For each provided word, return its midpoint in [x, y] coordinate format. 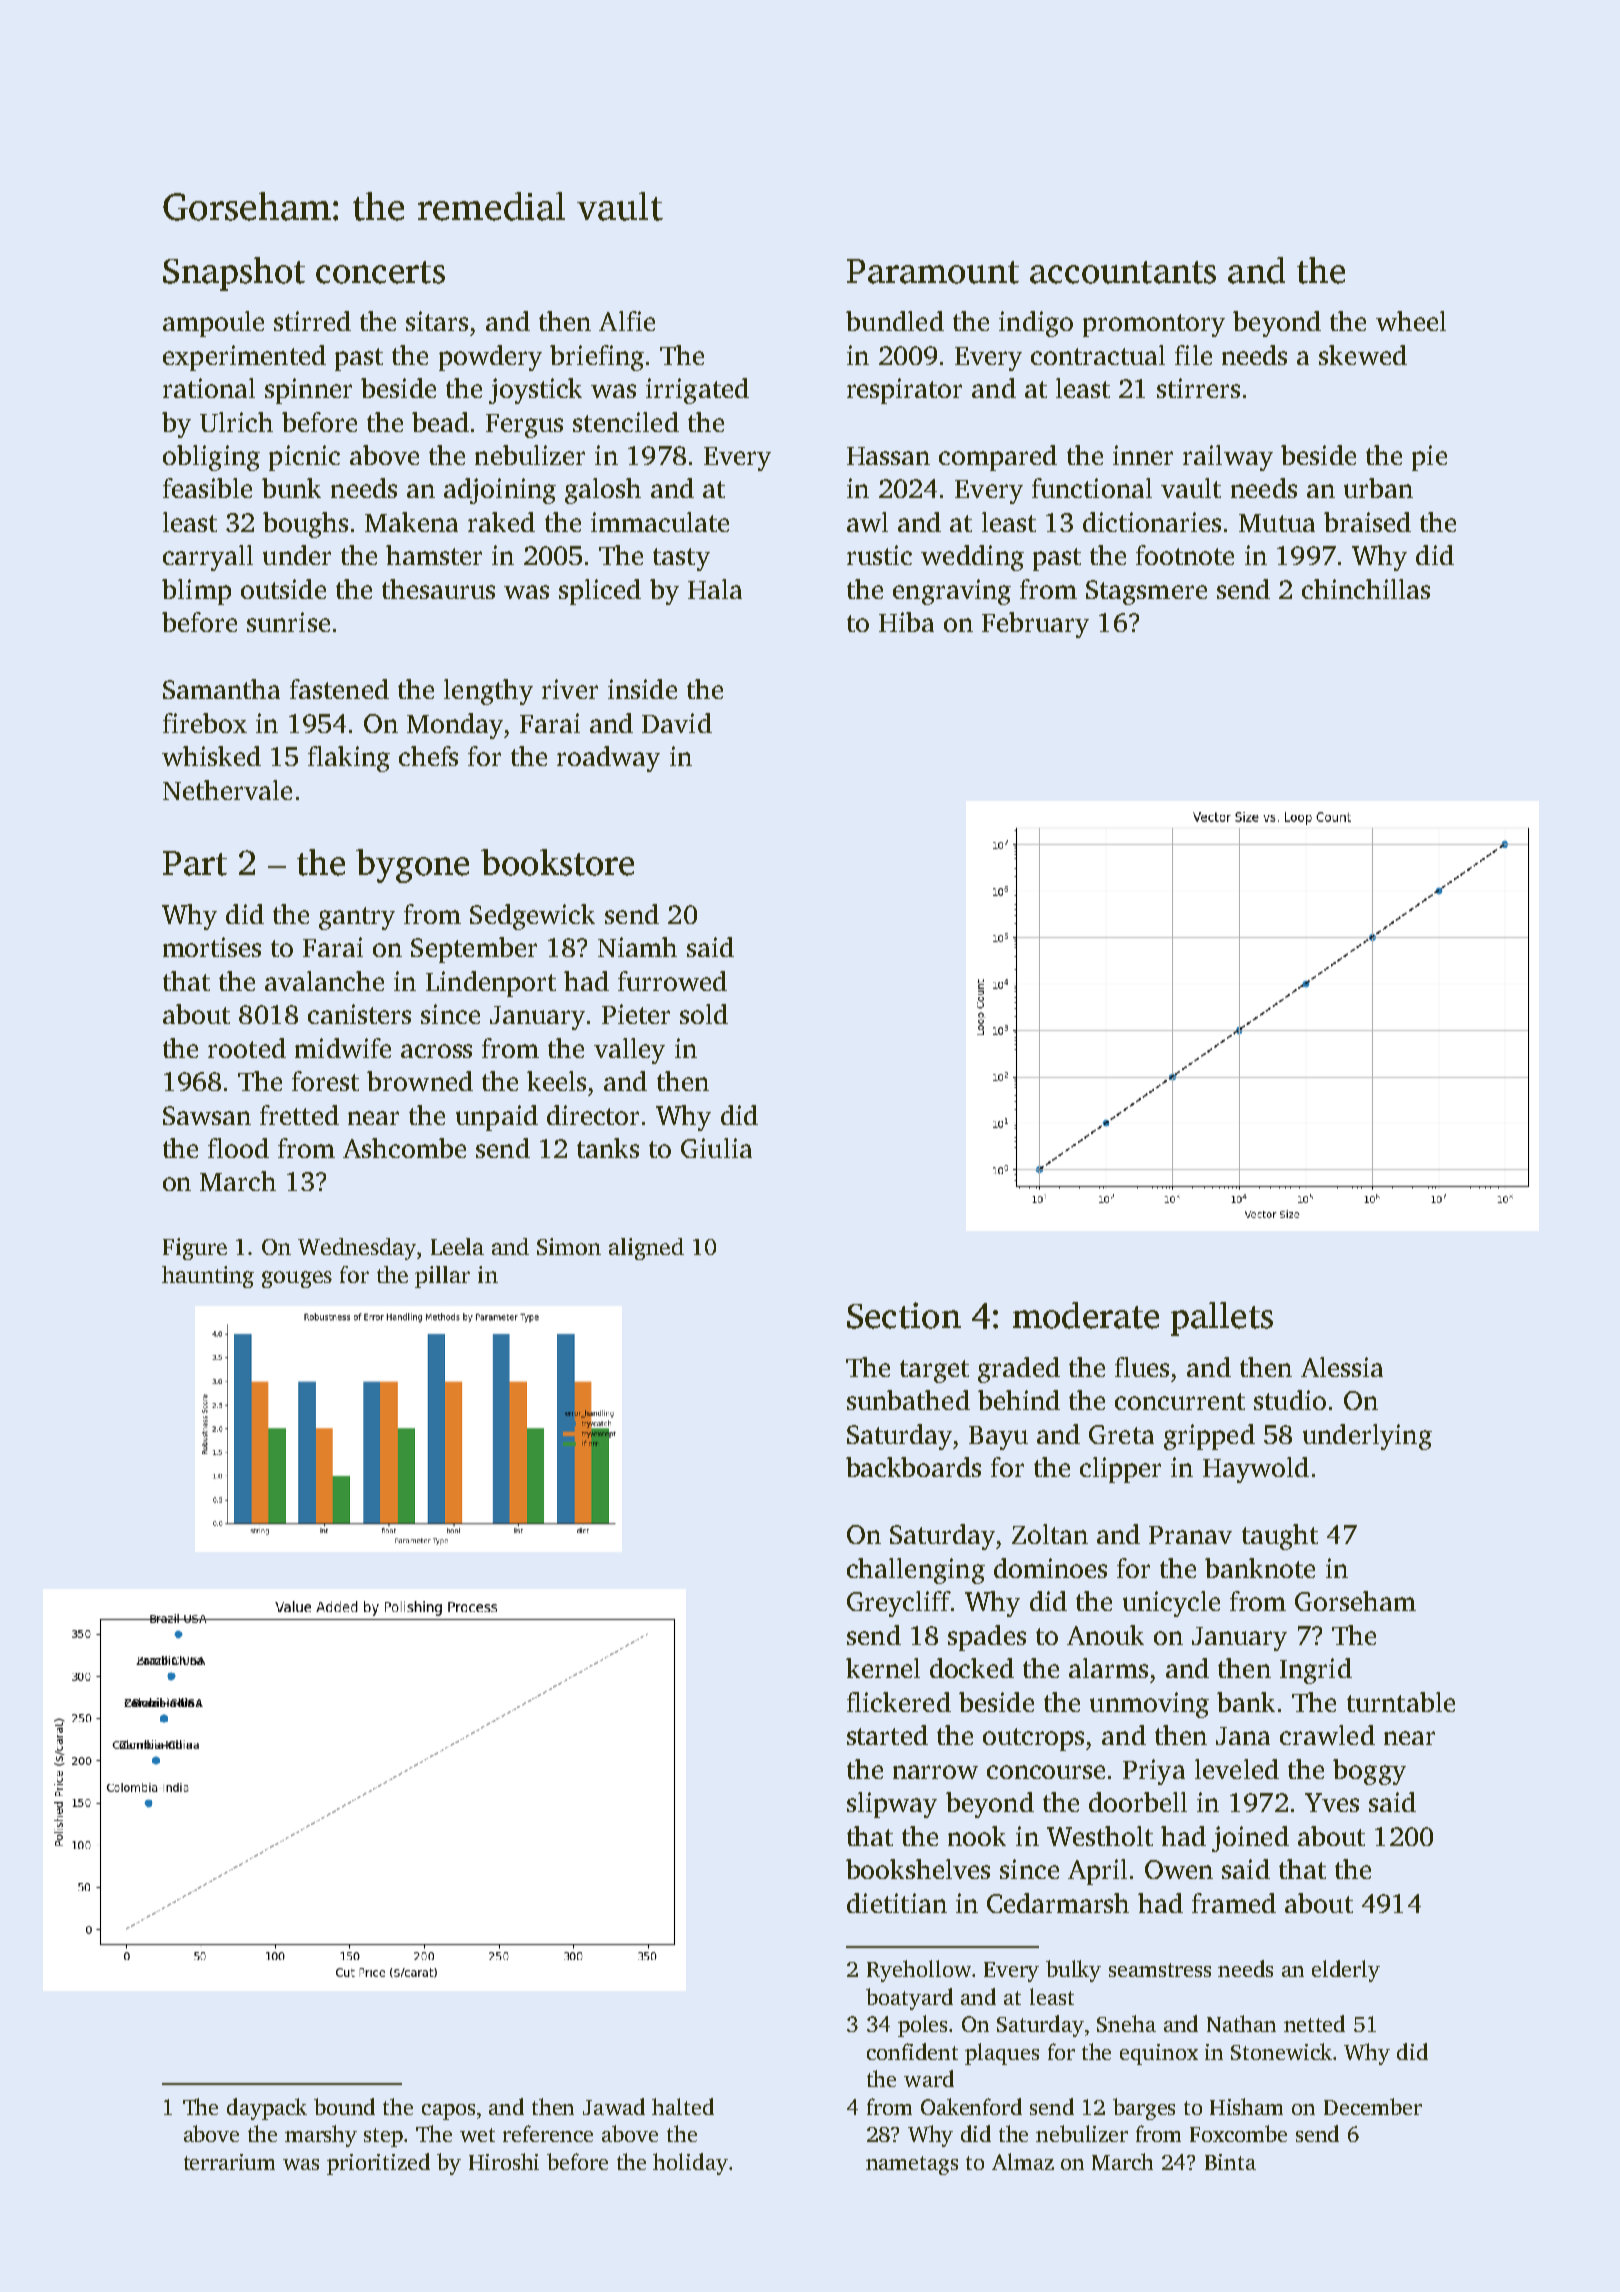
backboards [913, 1467]
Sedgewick [532, 917]
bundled [895, 321]
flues [1142, 1367]
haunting [208, 1277]
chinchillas [1366, 589]
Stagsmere [1146, 592]
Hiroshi [504, 2161]
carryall [208, 558]
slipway [892, 1805]
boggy [1369, 1772]
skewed [1363, 355]
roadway [608, 759]
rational [209, 388]
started [887, 1735]
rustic [879, 555]
